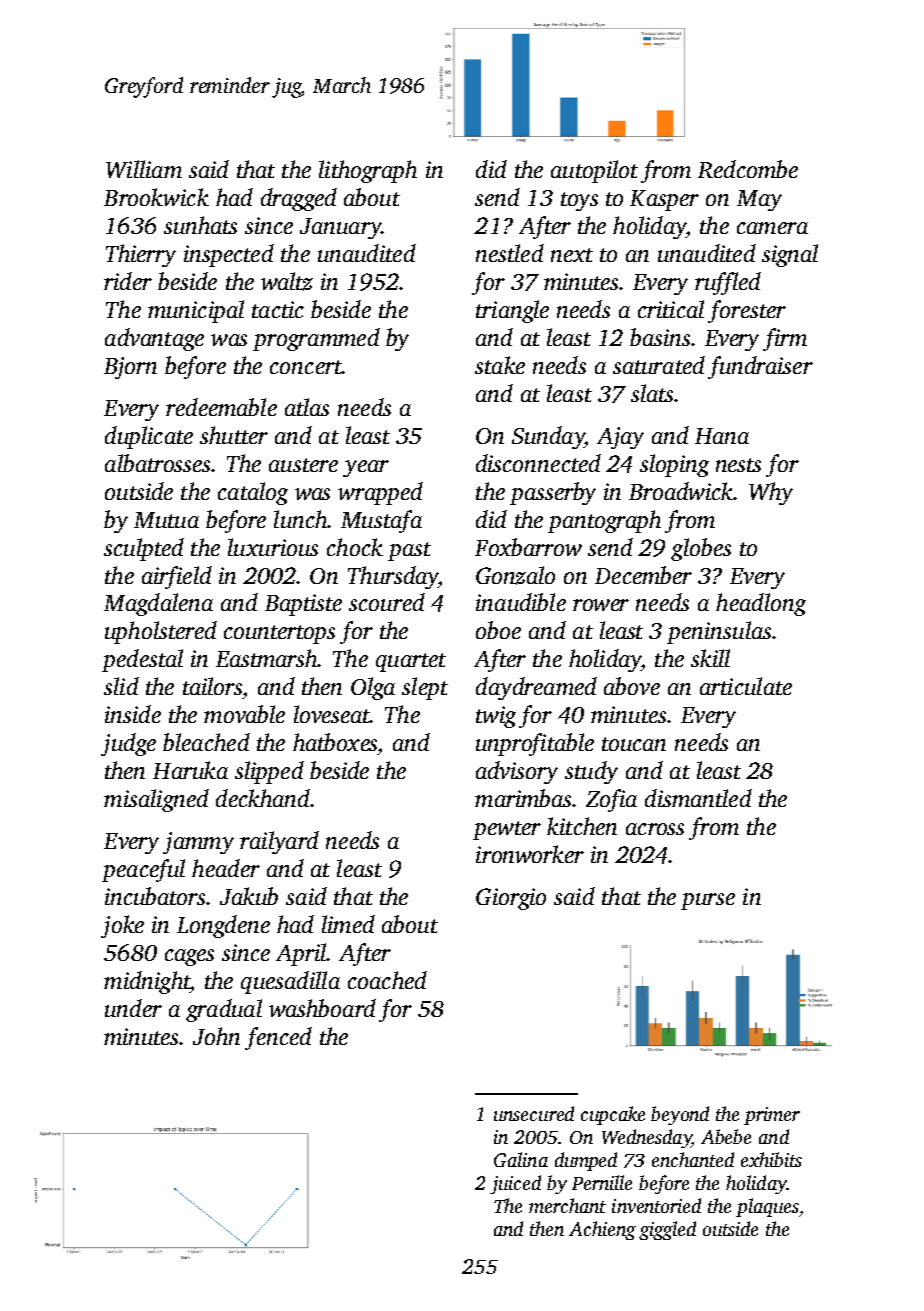 Image resolution: width=924 pixels, height=1311 pixels. I want to click on tailors, so click(212, 686).
